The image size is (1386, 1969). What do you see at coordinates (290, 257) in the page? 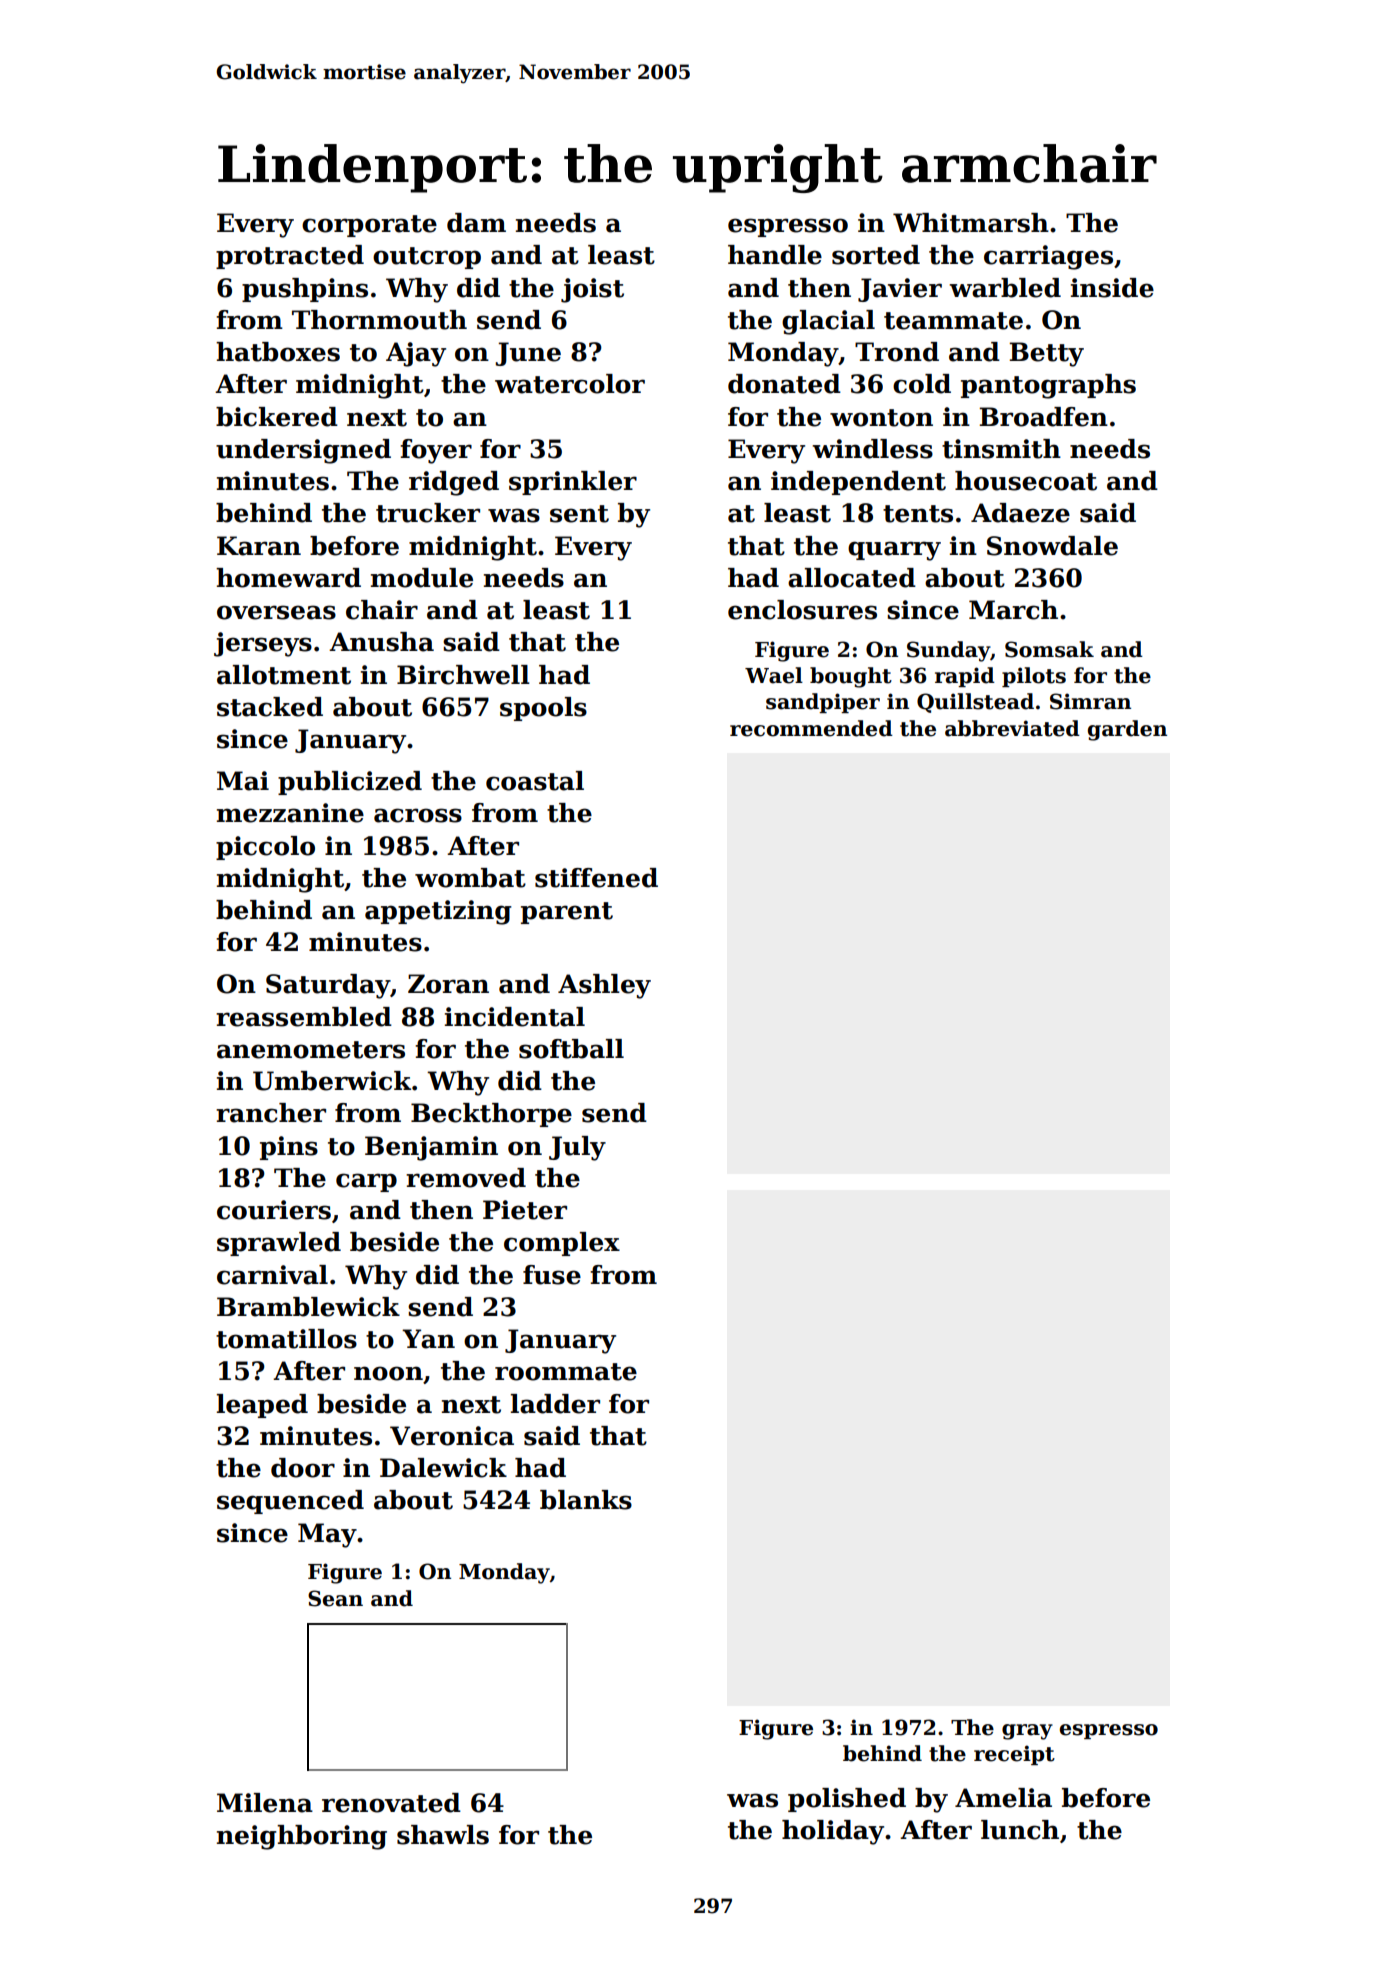
I see `protracted` at bounding box center [290, 257].
